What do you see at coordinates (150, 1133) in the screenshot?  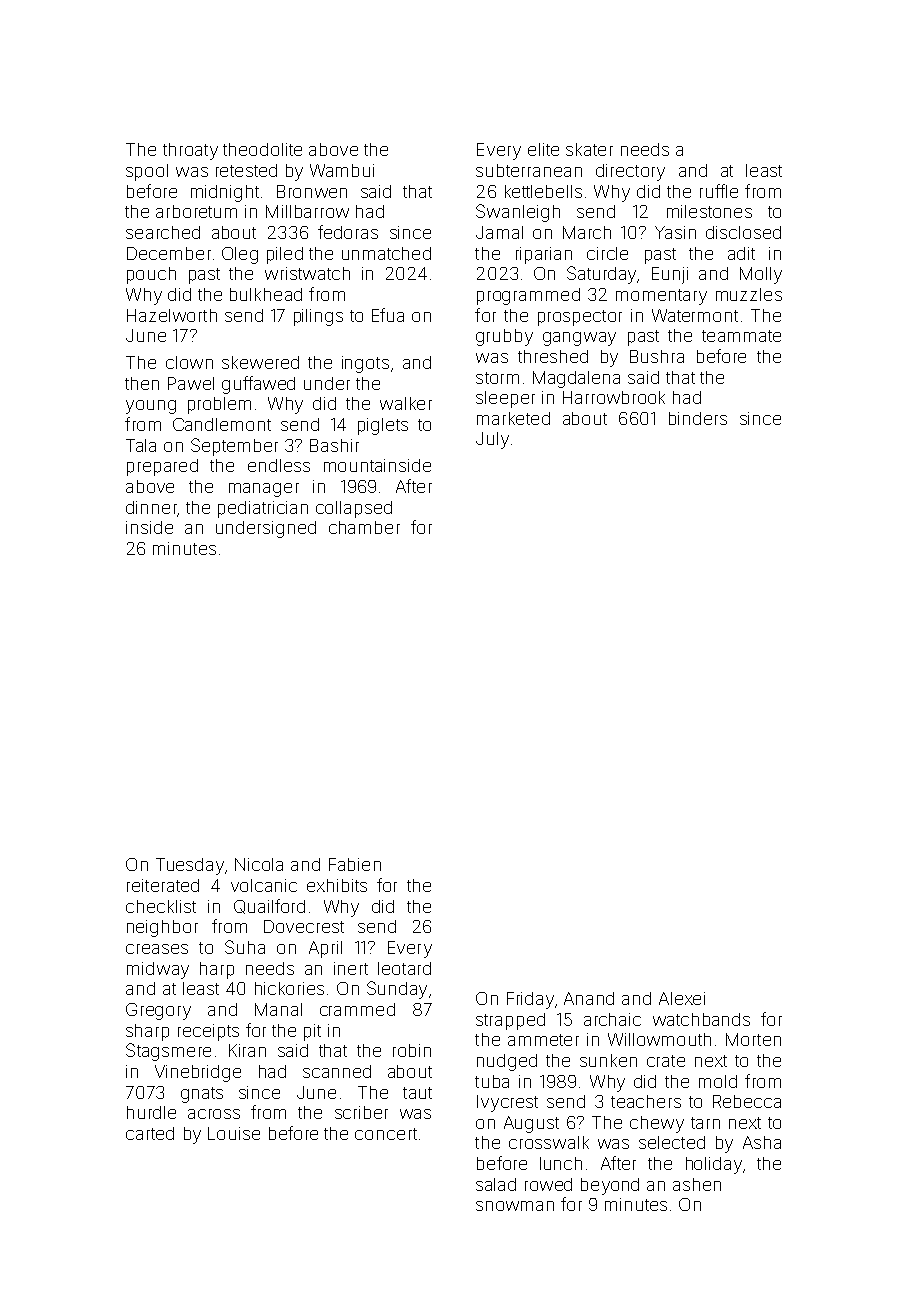 I see `carted` at bounding box center [150, 1133].
